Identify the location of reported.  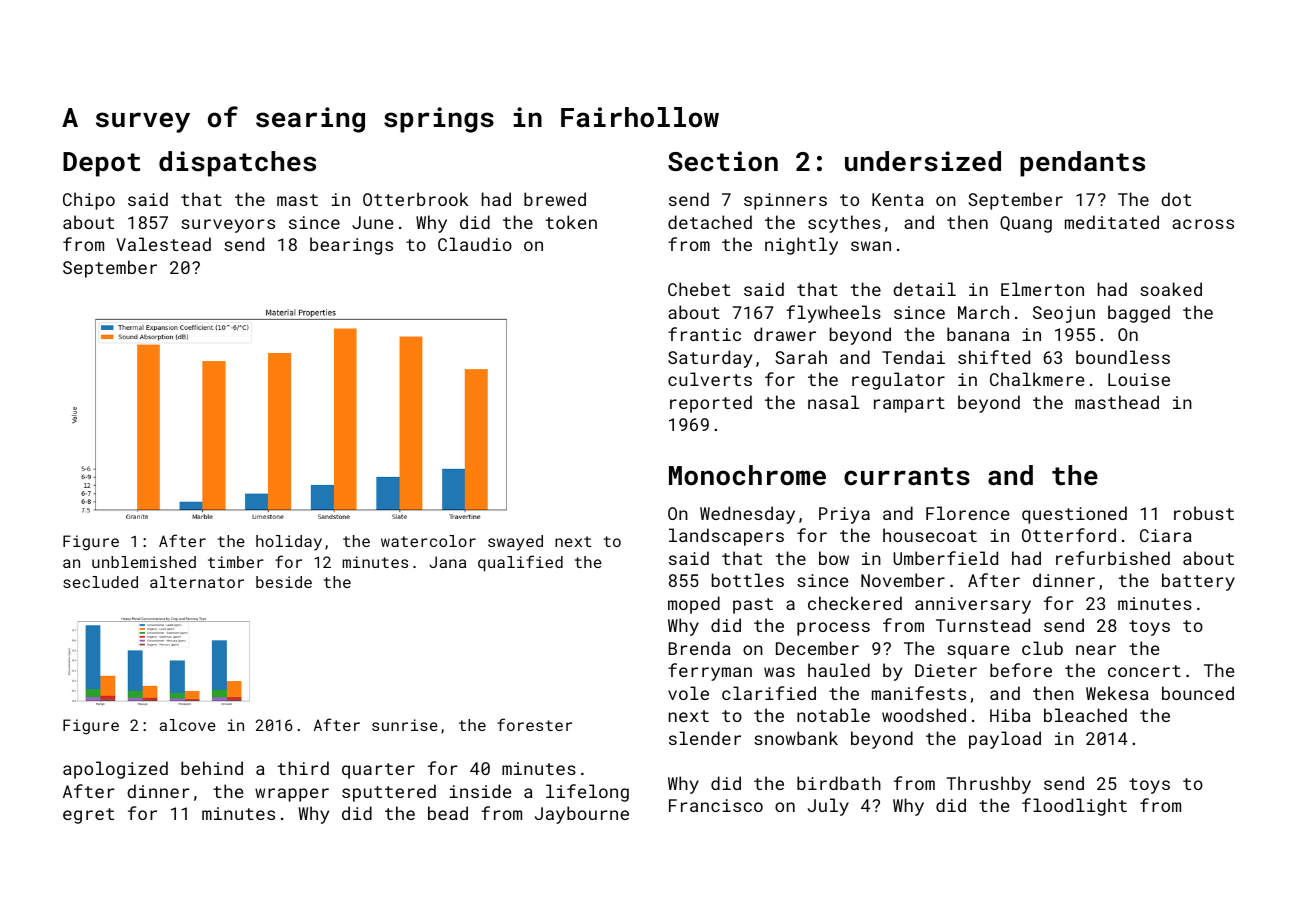
(711, 404).
